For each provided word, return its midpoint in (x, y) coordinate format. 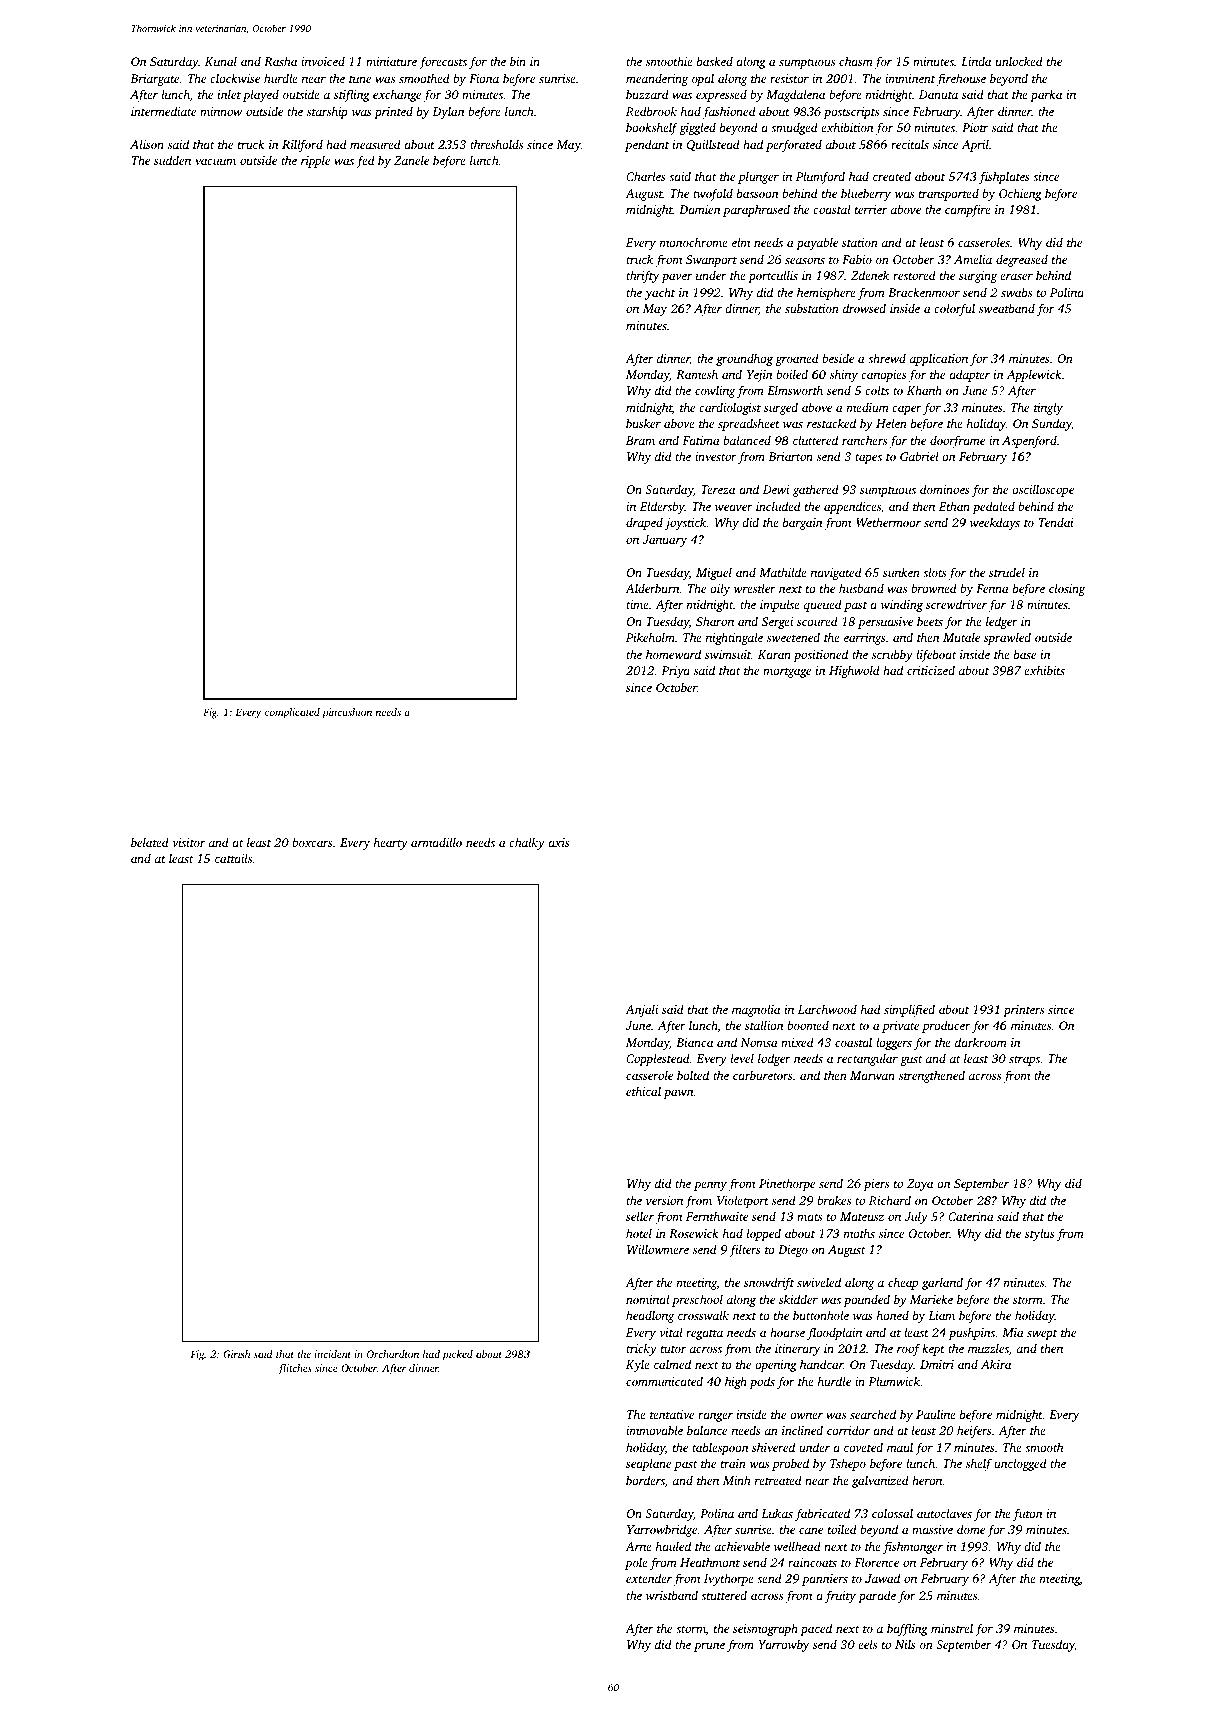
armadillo (436, 842)
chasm (856, 61)
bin (518, 61)
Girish (236, 1354)
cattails (233, 858)
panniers (825, 1580)
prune (709, 1647)
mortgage (787, 673)
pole (636, 1563)
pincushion (347, 713)
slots (934, 572)
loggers (894, 1043)
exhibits (1044, 670)
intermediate (163, 111)
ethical (643, 1091)
